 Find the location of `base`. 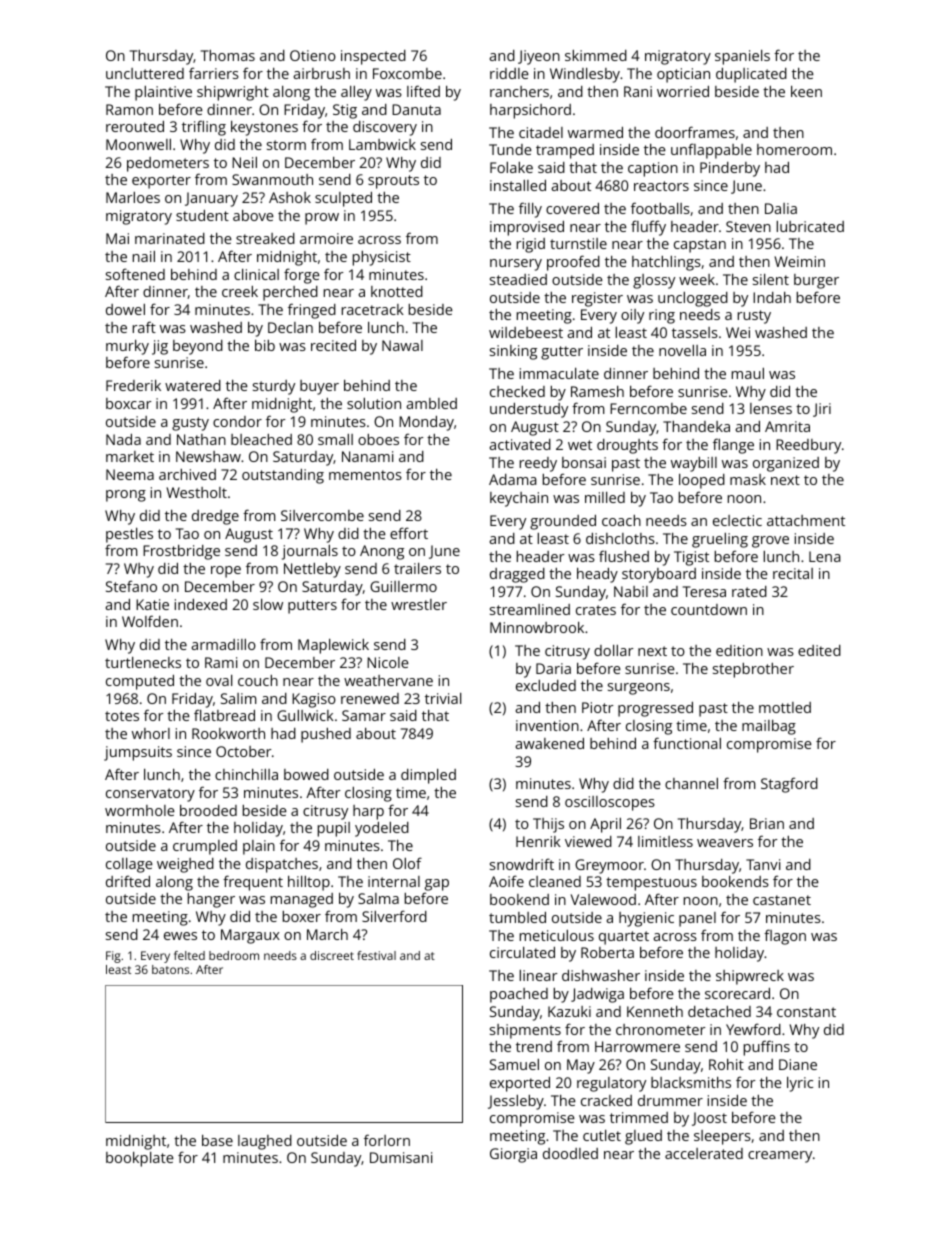

base is located at coordinates (217, 1140).
